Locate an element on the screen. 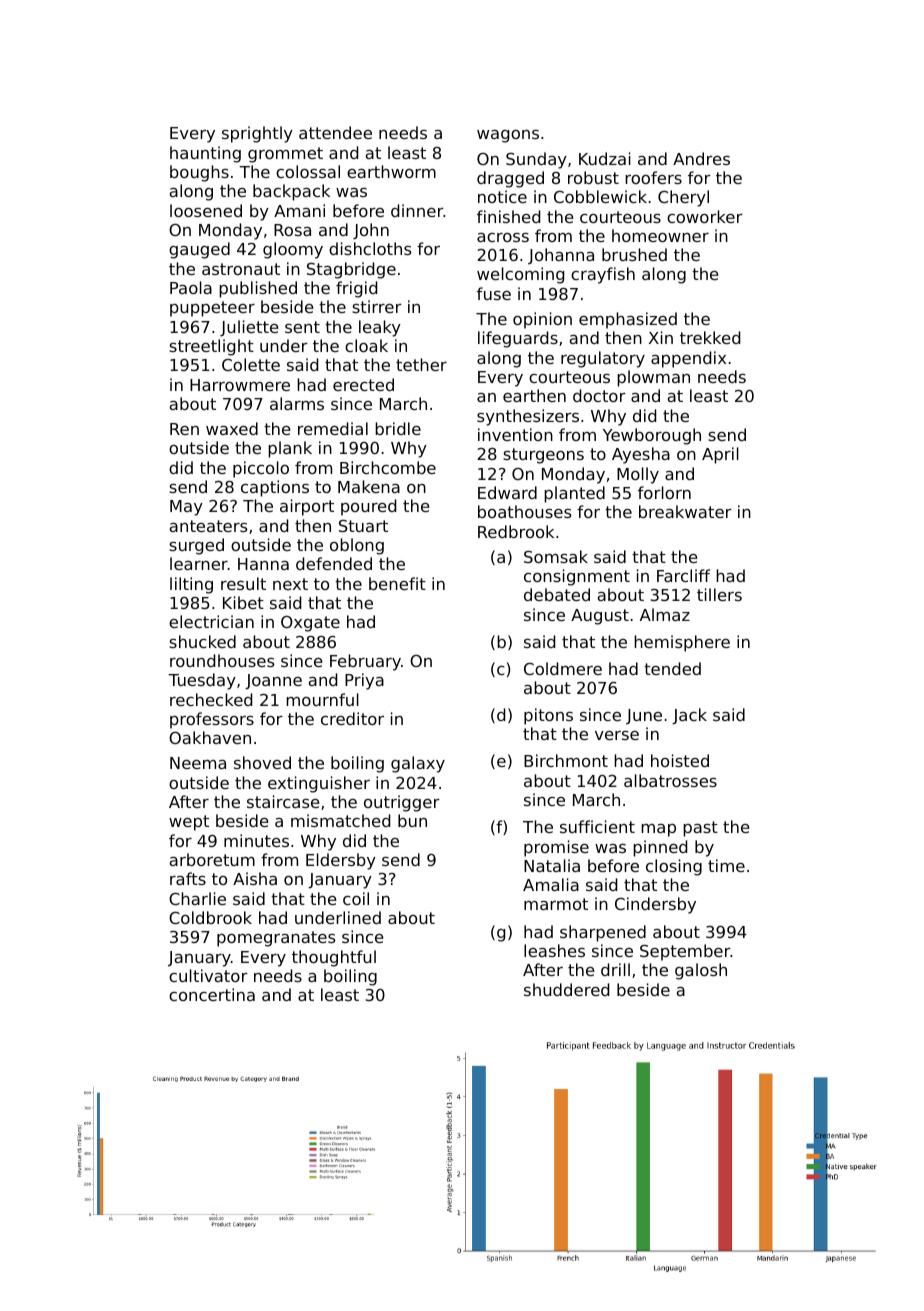 This screenshot has height=1311, width=924. attendee is located at coordinates (335, 132).
